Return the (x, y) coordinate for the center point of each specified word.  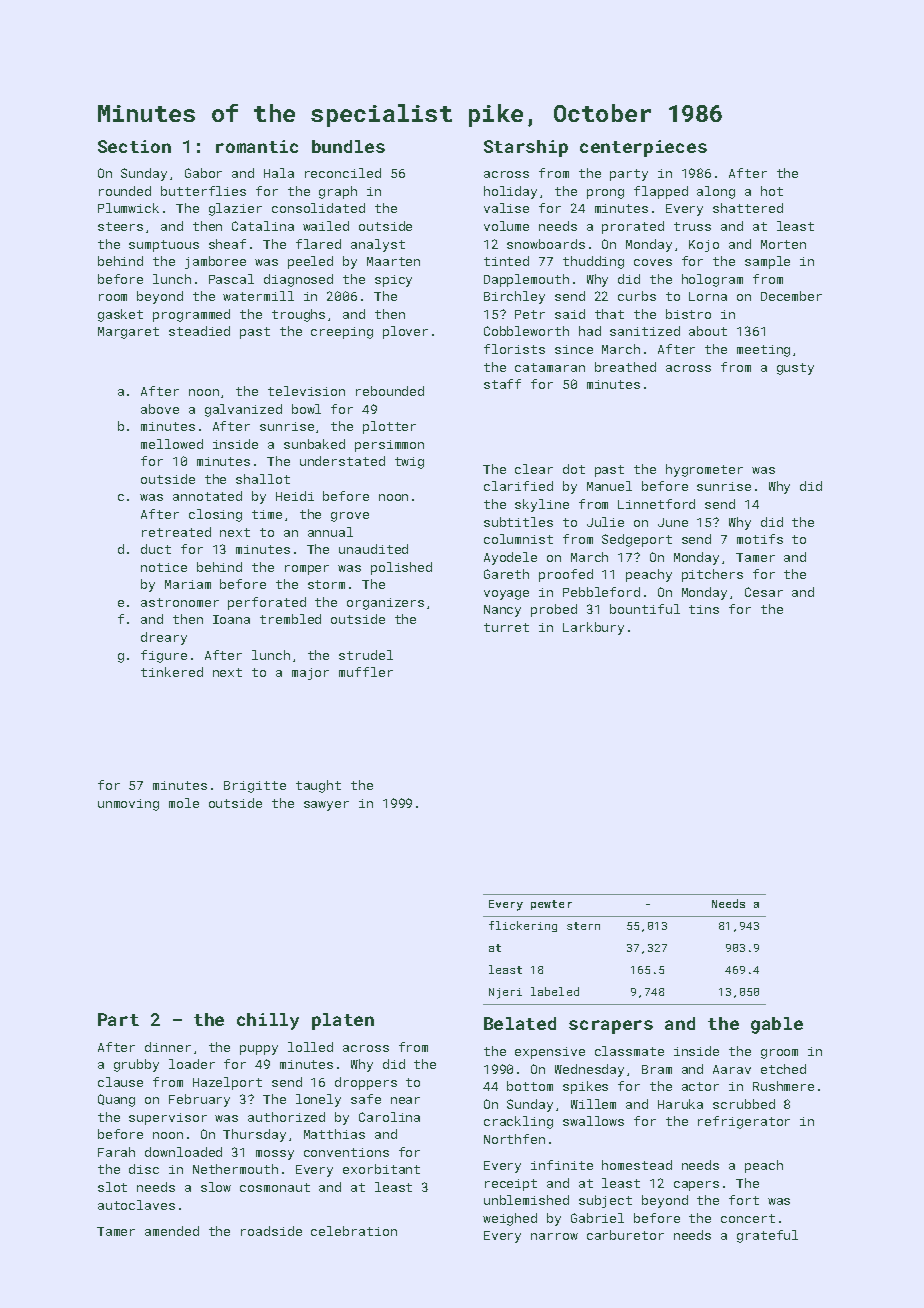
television (306, 391)
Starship (526, 148)
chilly (268, 1021)
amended (172, 1231)
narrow (554, 1236)
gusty (795, 369)
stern (583, 926)
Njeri (505, 993)
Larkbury (593, 628)
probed (554, 610)
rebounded (390, 391)
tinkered (172, 672)
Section (134, 146)
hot (772, 191)
